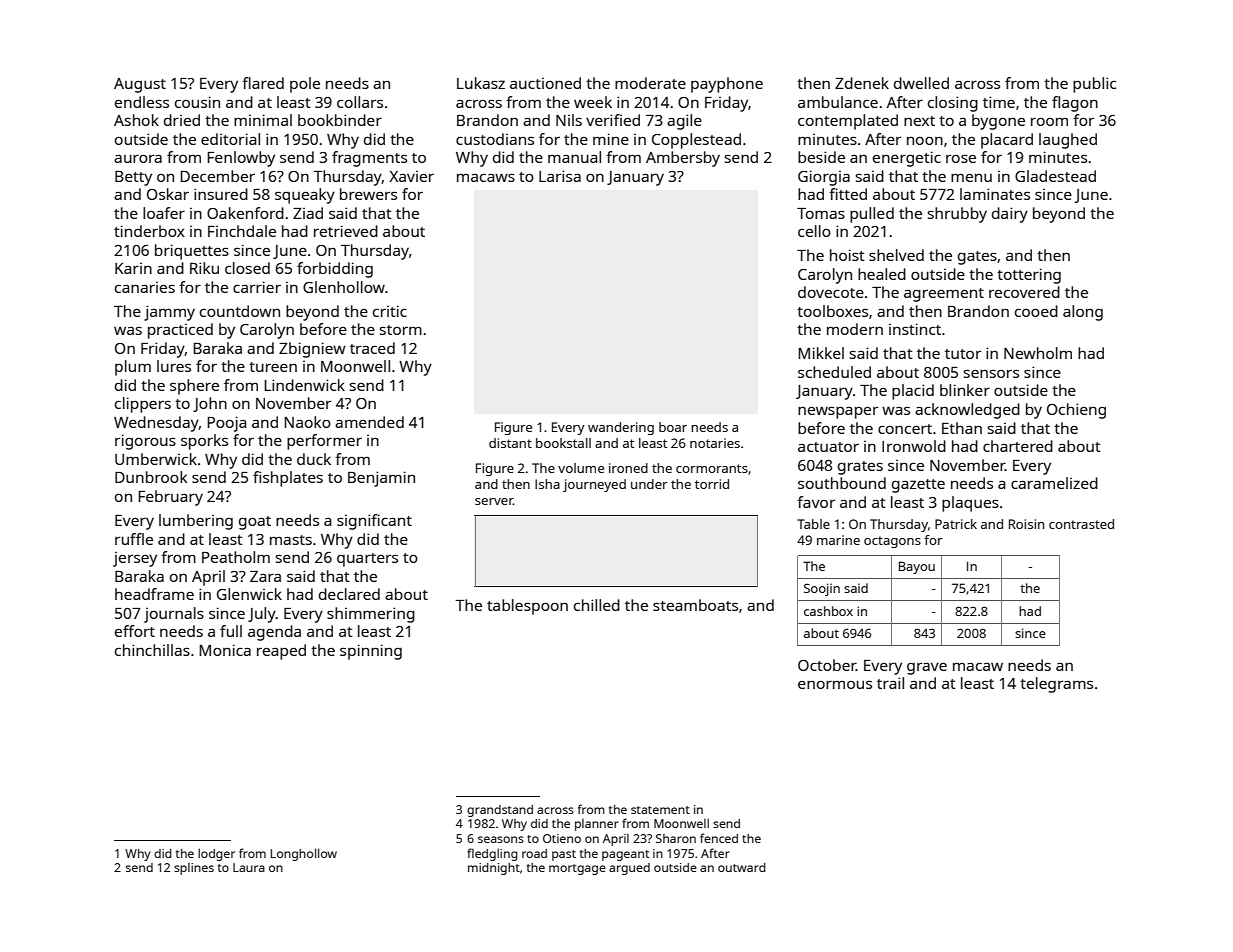 The height and width of the screenshot is (952, 1233). What do you see at coordinates (560, 176) in the screenshot?
I see `Larisa` at bounding box center [560, 176].
